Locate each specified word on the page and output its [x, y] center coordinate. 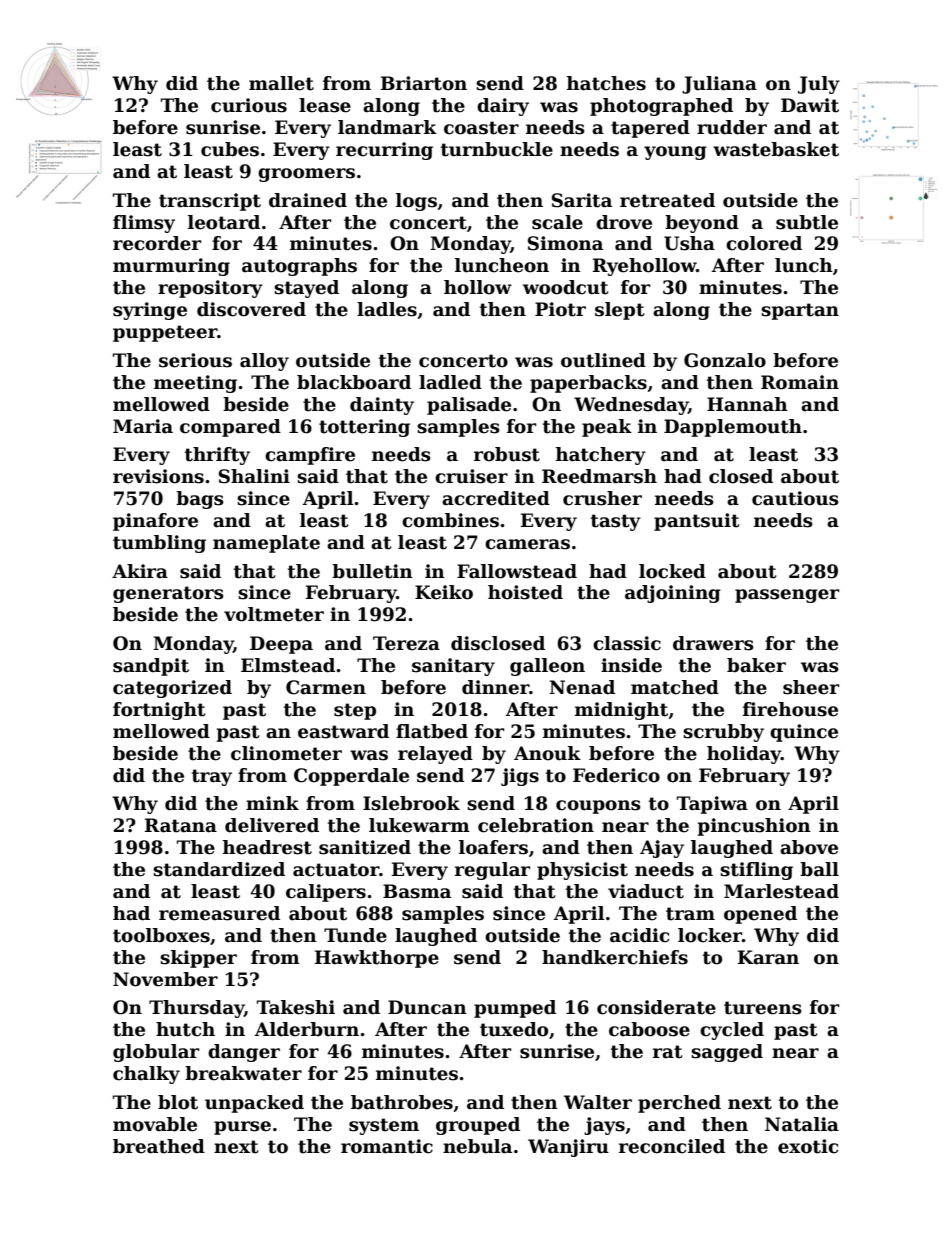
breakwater [243, 1073]
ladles [387, 309]
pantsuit [697, 522]
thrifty [217, 456]
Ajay [662, 849]
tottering [364, 428]
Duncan [427, 1007]
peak [607, 428]
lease [325, 105]
